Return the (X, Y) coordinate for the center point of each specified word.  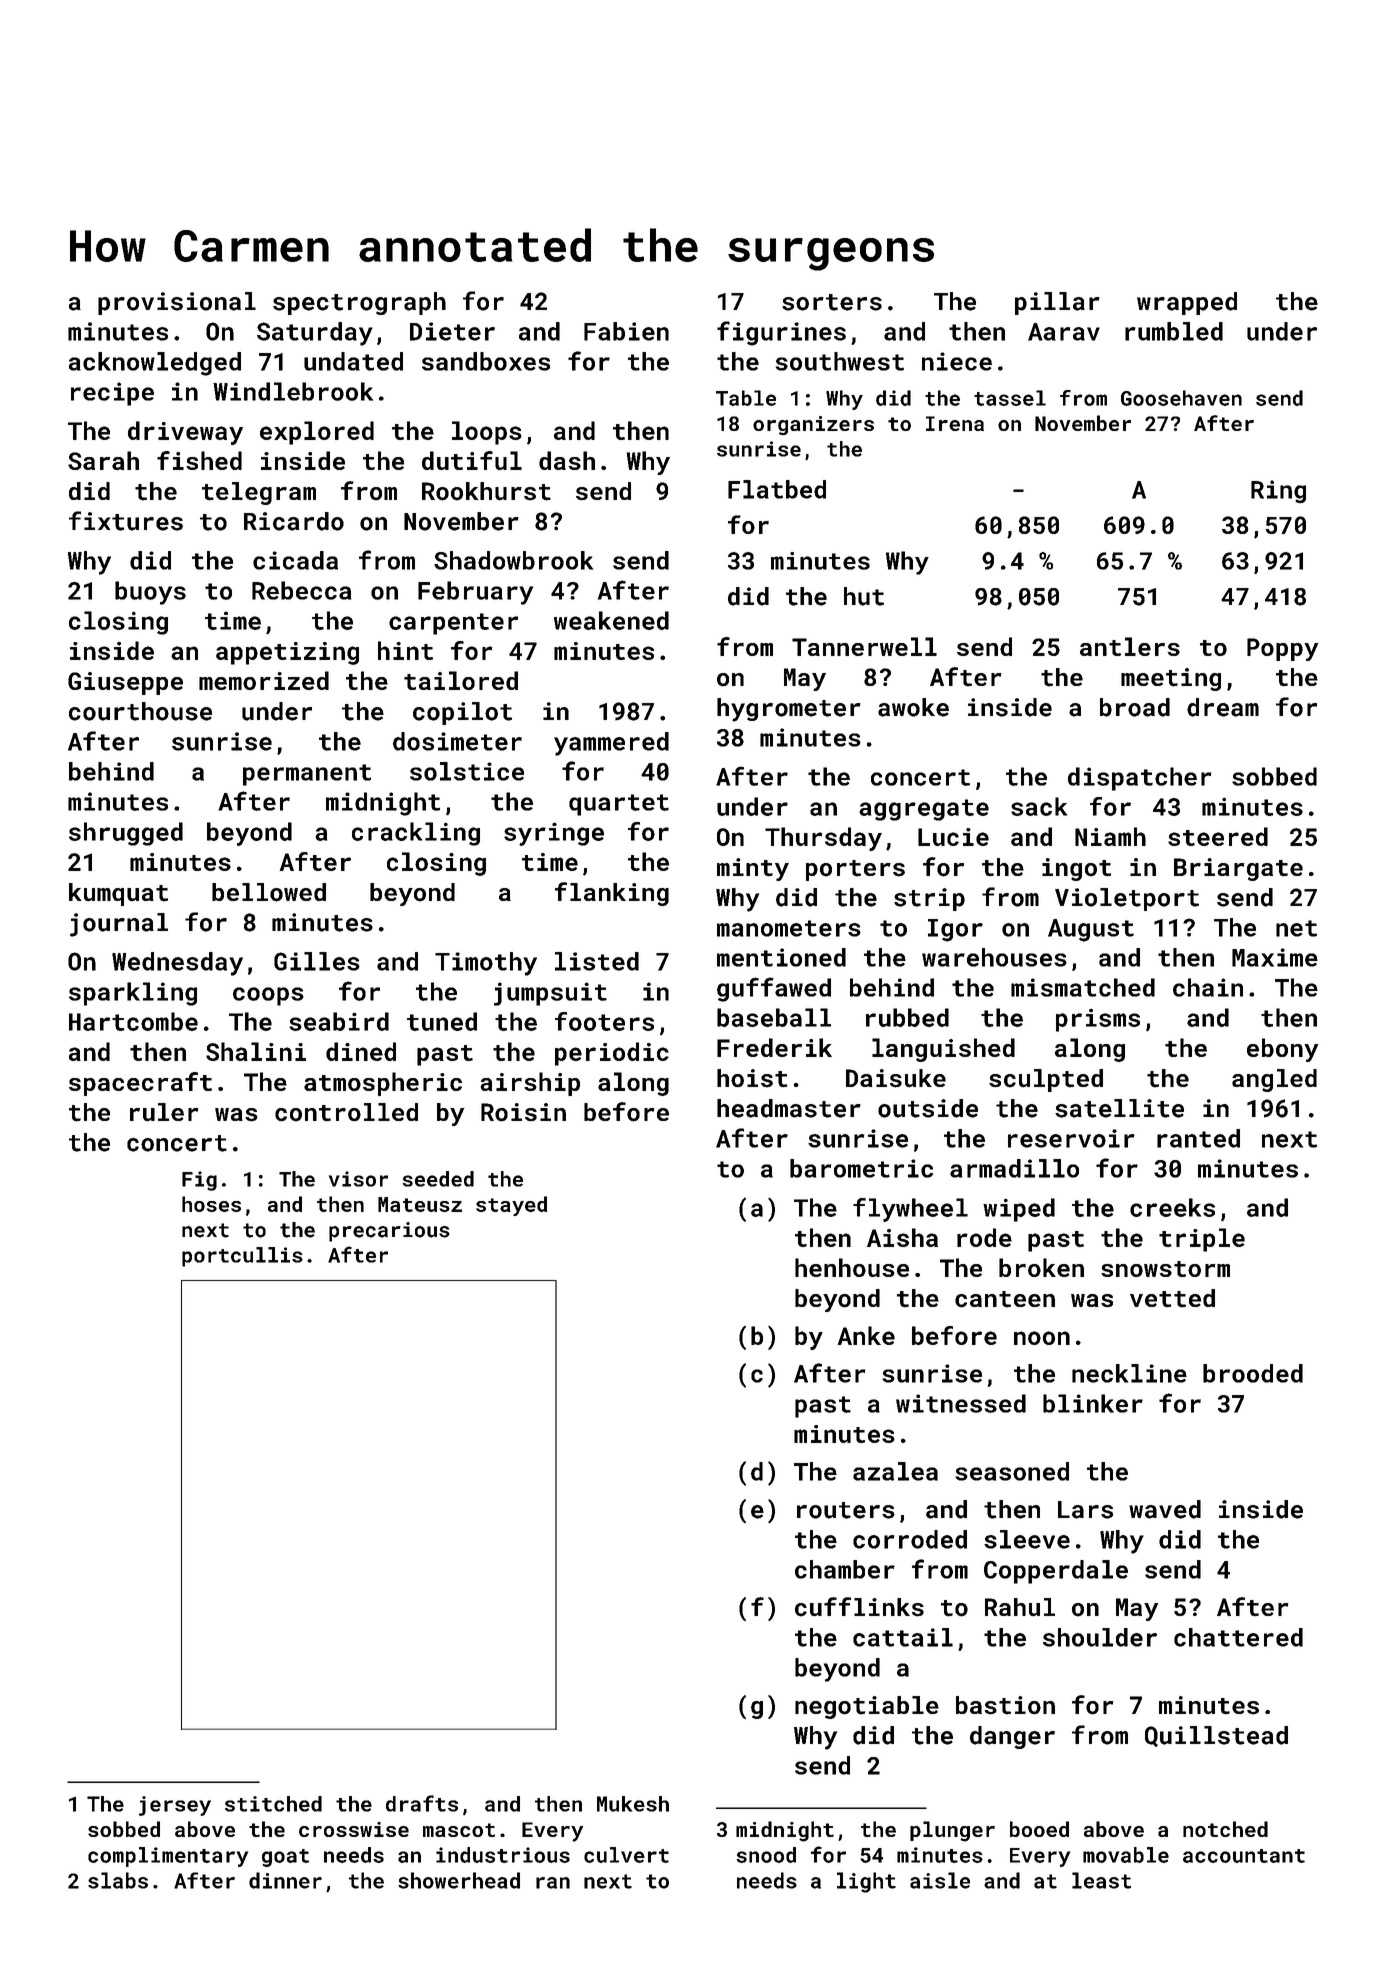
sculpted (1046, 1080)
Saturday (315, 334)
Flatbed (777, 489)
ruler (164, 1112)
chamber (845, 1569)
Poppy (1283, 649)
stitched (273, 1804)
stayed (511, 1206)
